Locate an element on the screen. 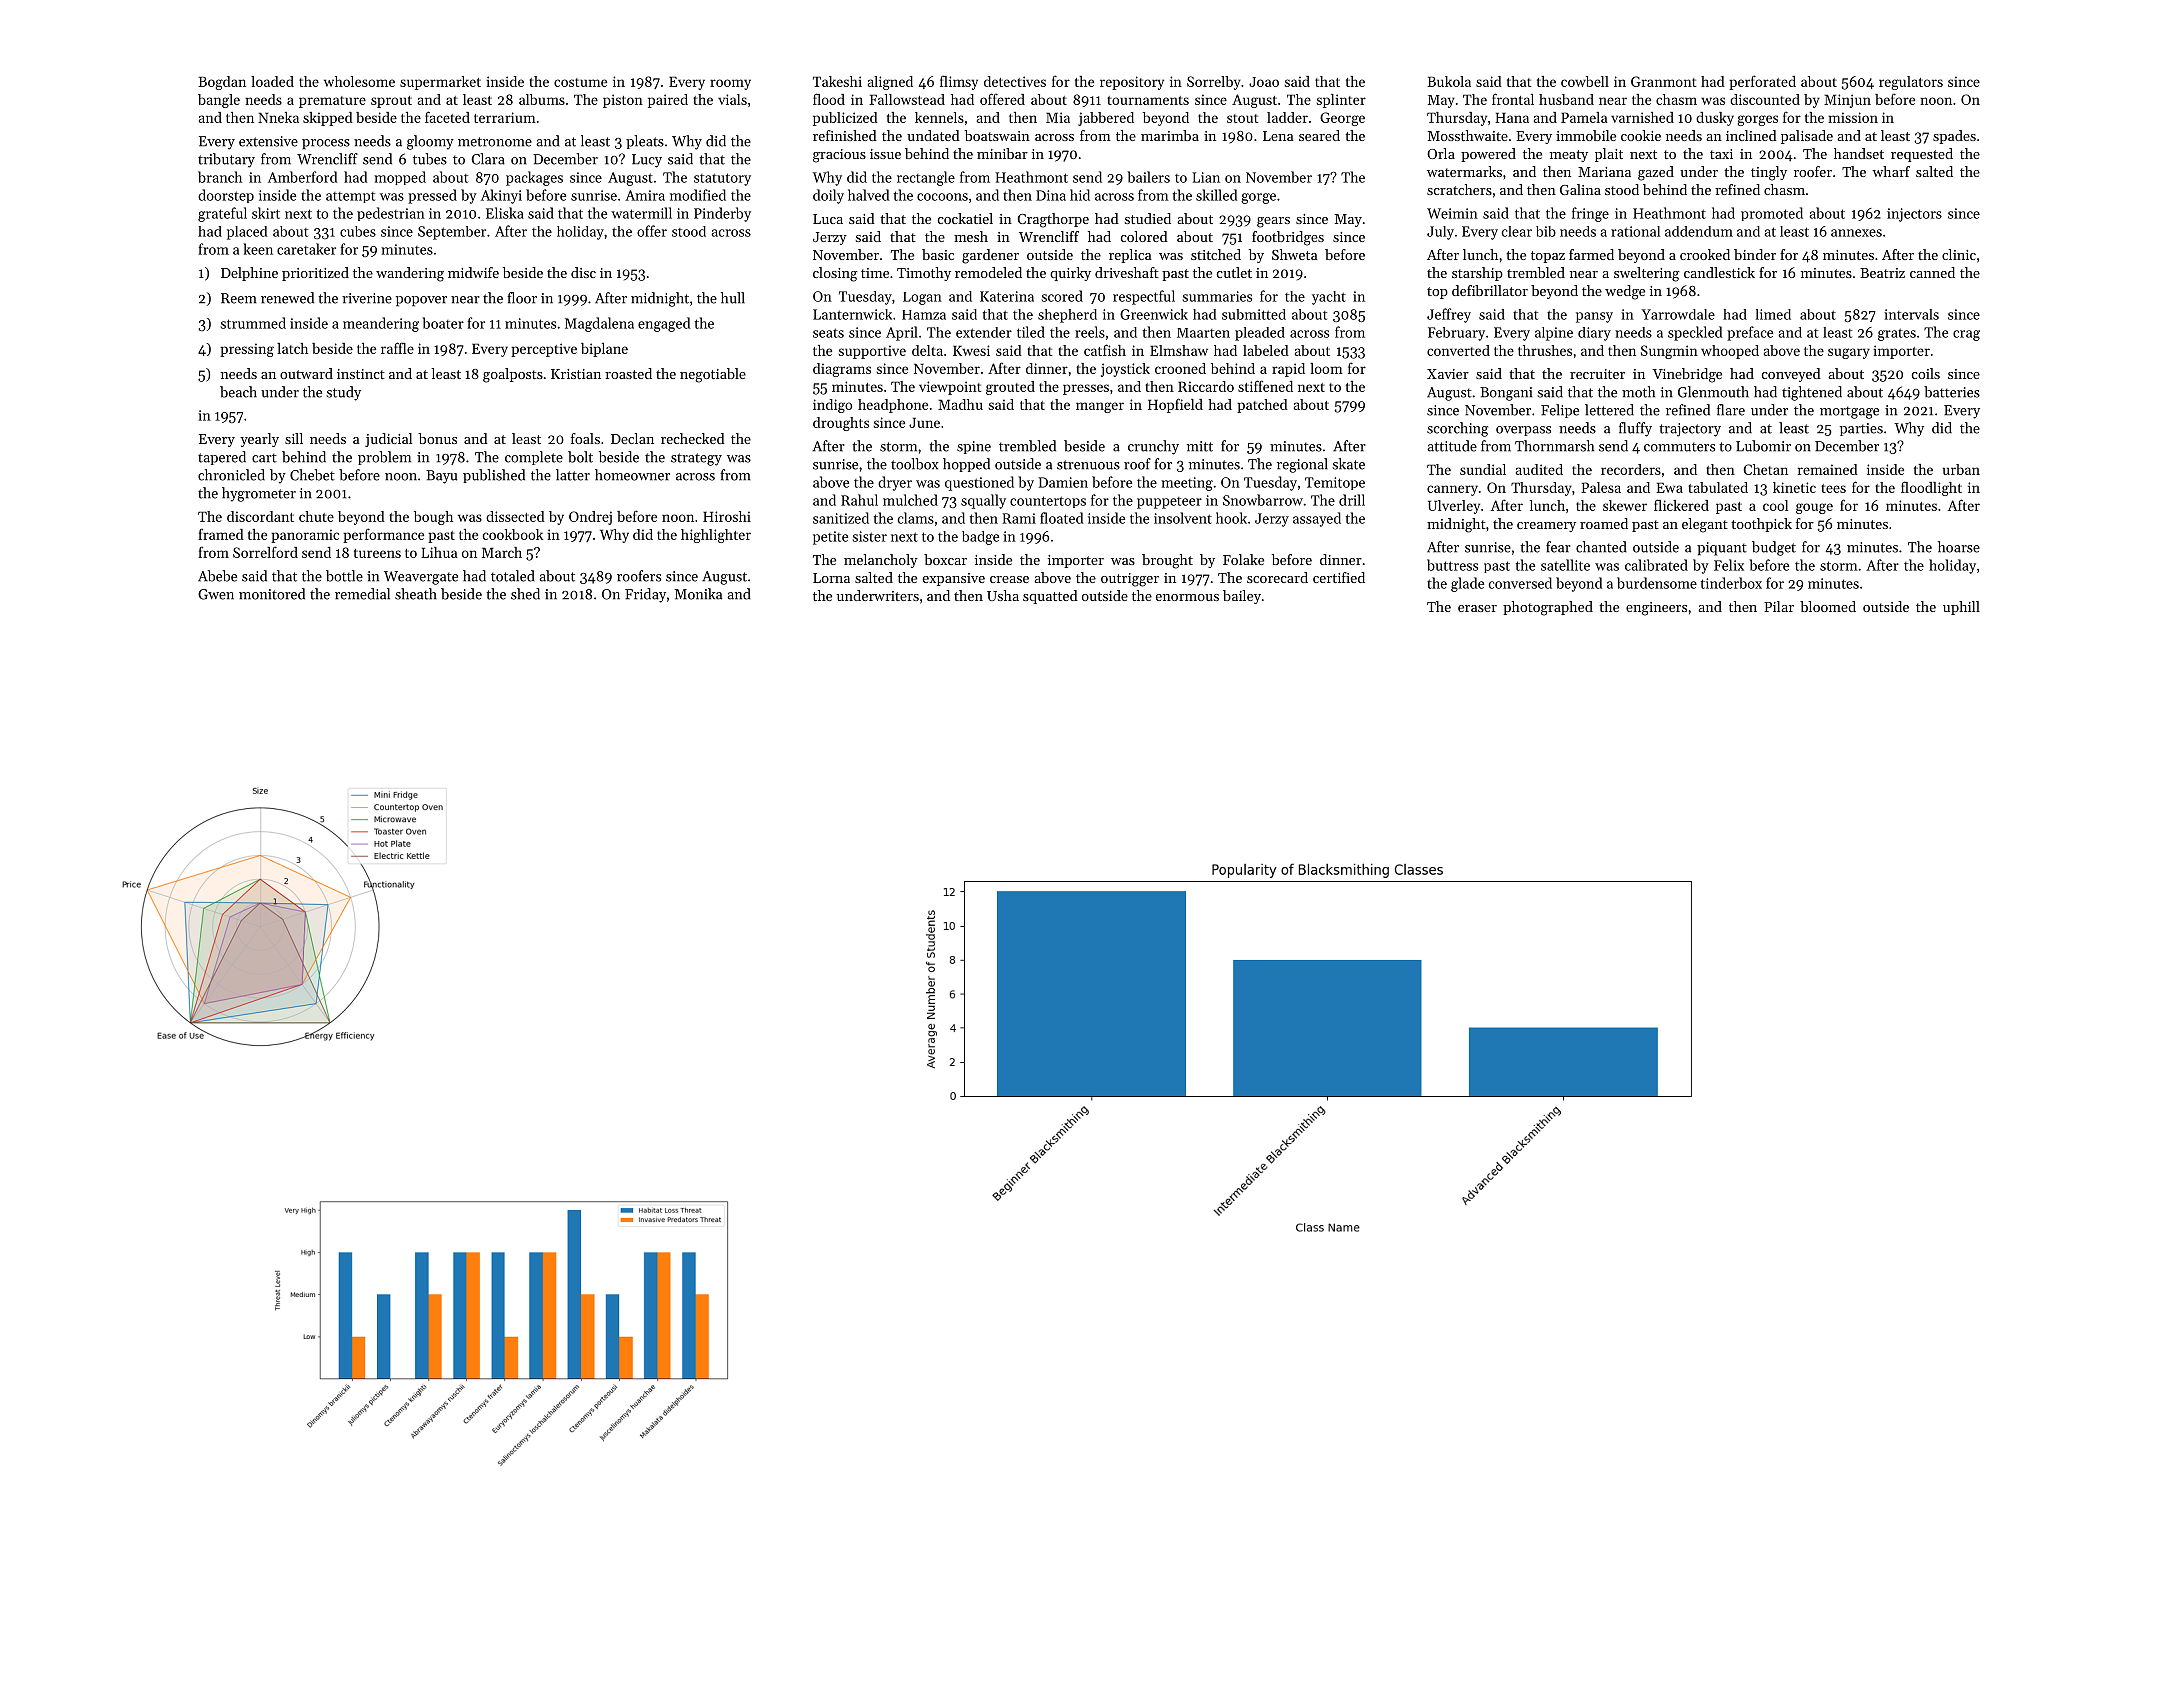 This screenshot has width=2178, height=1683. biplane is located at coordinates (604, 350).
